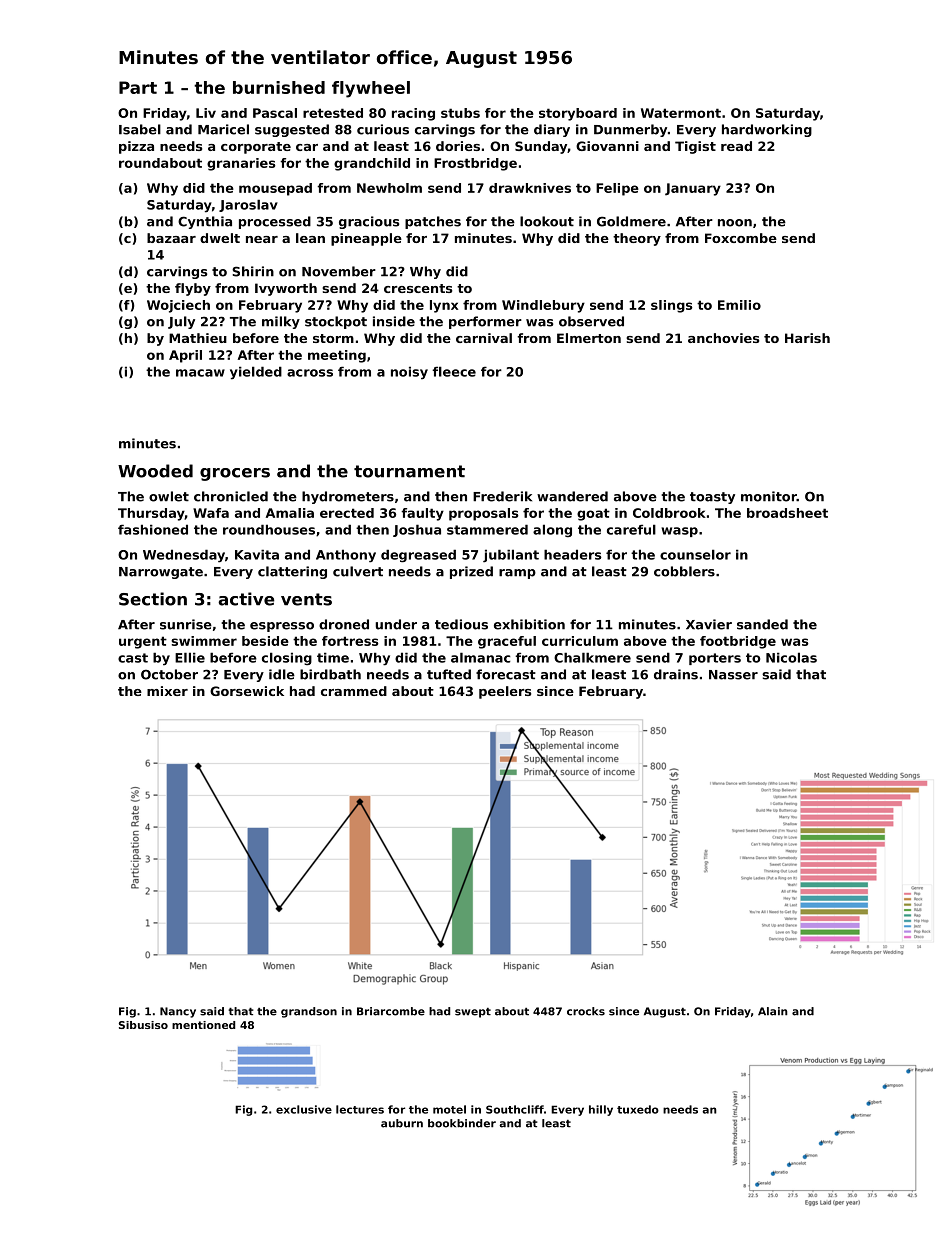 The width and height of the screenshot is (952, 1233). Describe the element at coordinates (631, 221) in the screenshot. I see `Goldmere` at that location.
